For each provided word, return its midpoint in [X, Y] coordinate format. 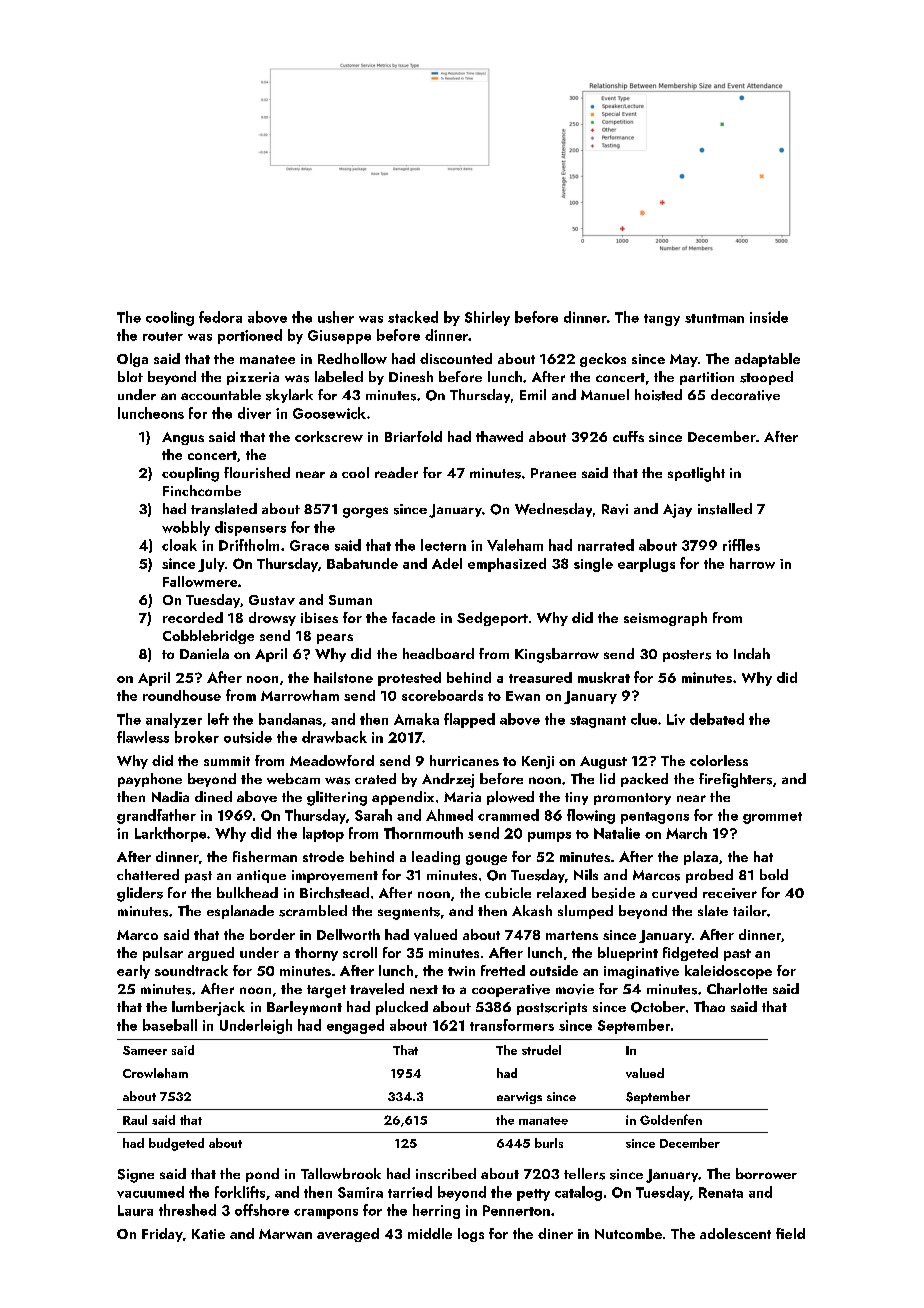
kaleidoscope [728, 972]
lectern [443, 545]
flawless [143, 737]
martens [572, 935]
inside [769, 317]
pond [262, 1175]
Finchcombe [202, 490]
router [163, 336]
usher [336, 317]
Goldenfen [671, 1119]
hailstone [343, 677]
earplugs [646, 565]
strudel [541, 1050]
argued [211, 954]
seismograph [665, 619]
